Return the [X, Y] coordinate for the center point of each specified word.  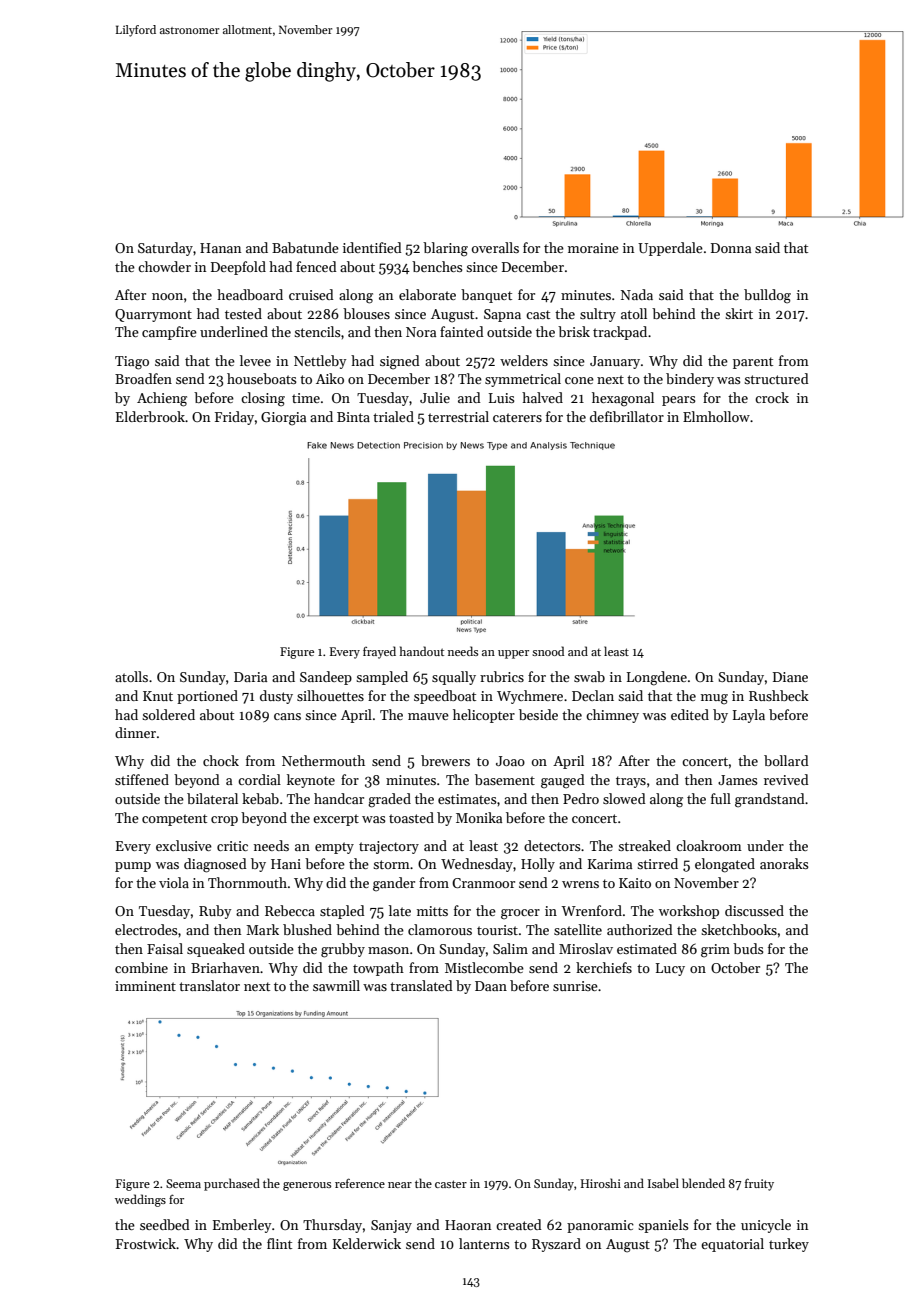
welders [524, 360]
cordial [259, 779]
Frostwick [146, 1243]
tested [243, 313]
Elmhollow [716, 416]
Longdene [657, 678]
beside [538, 714]
